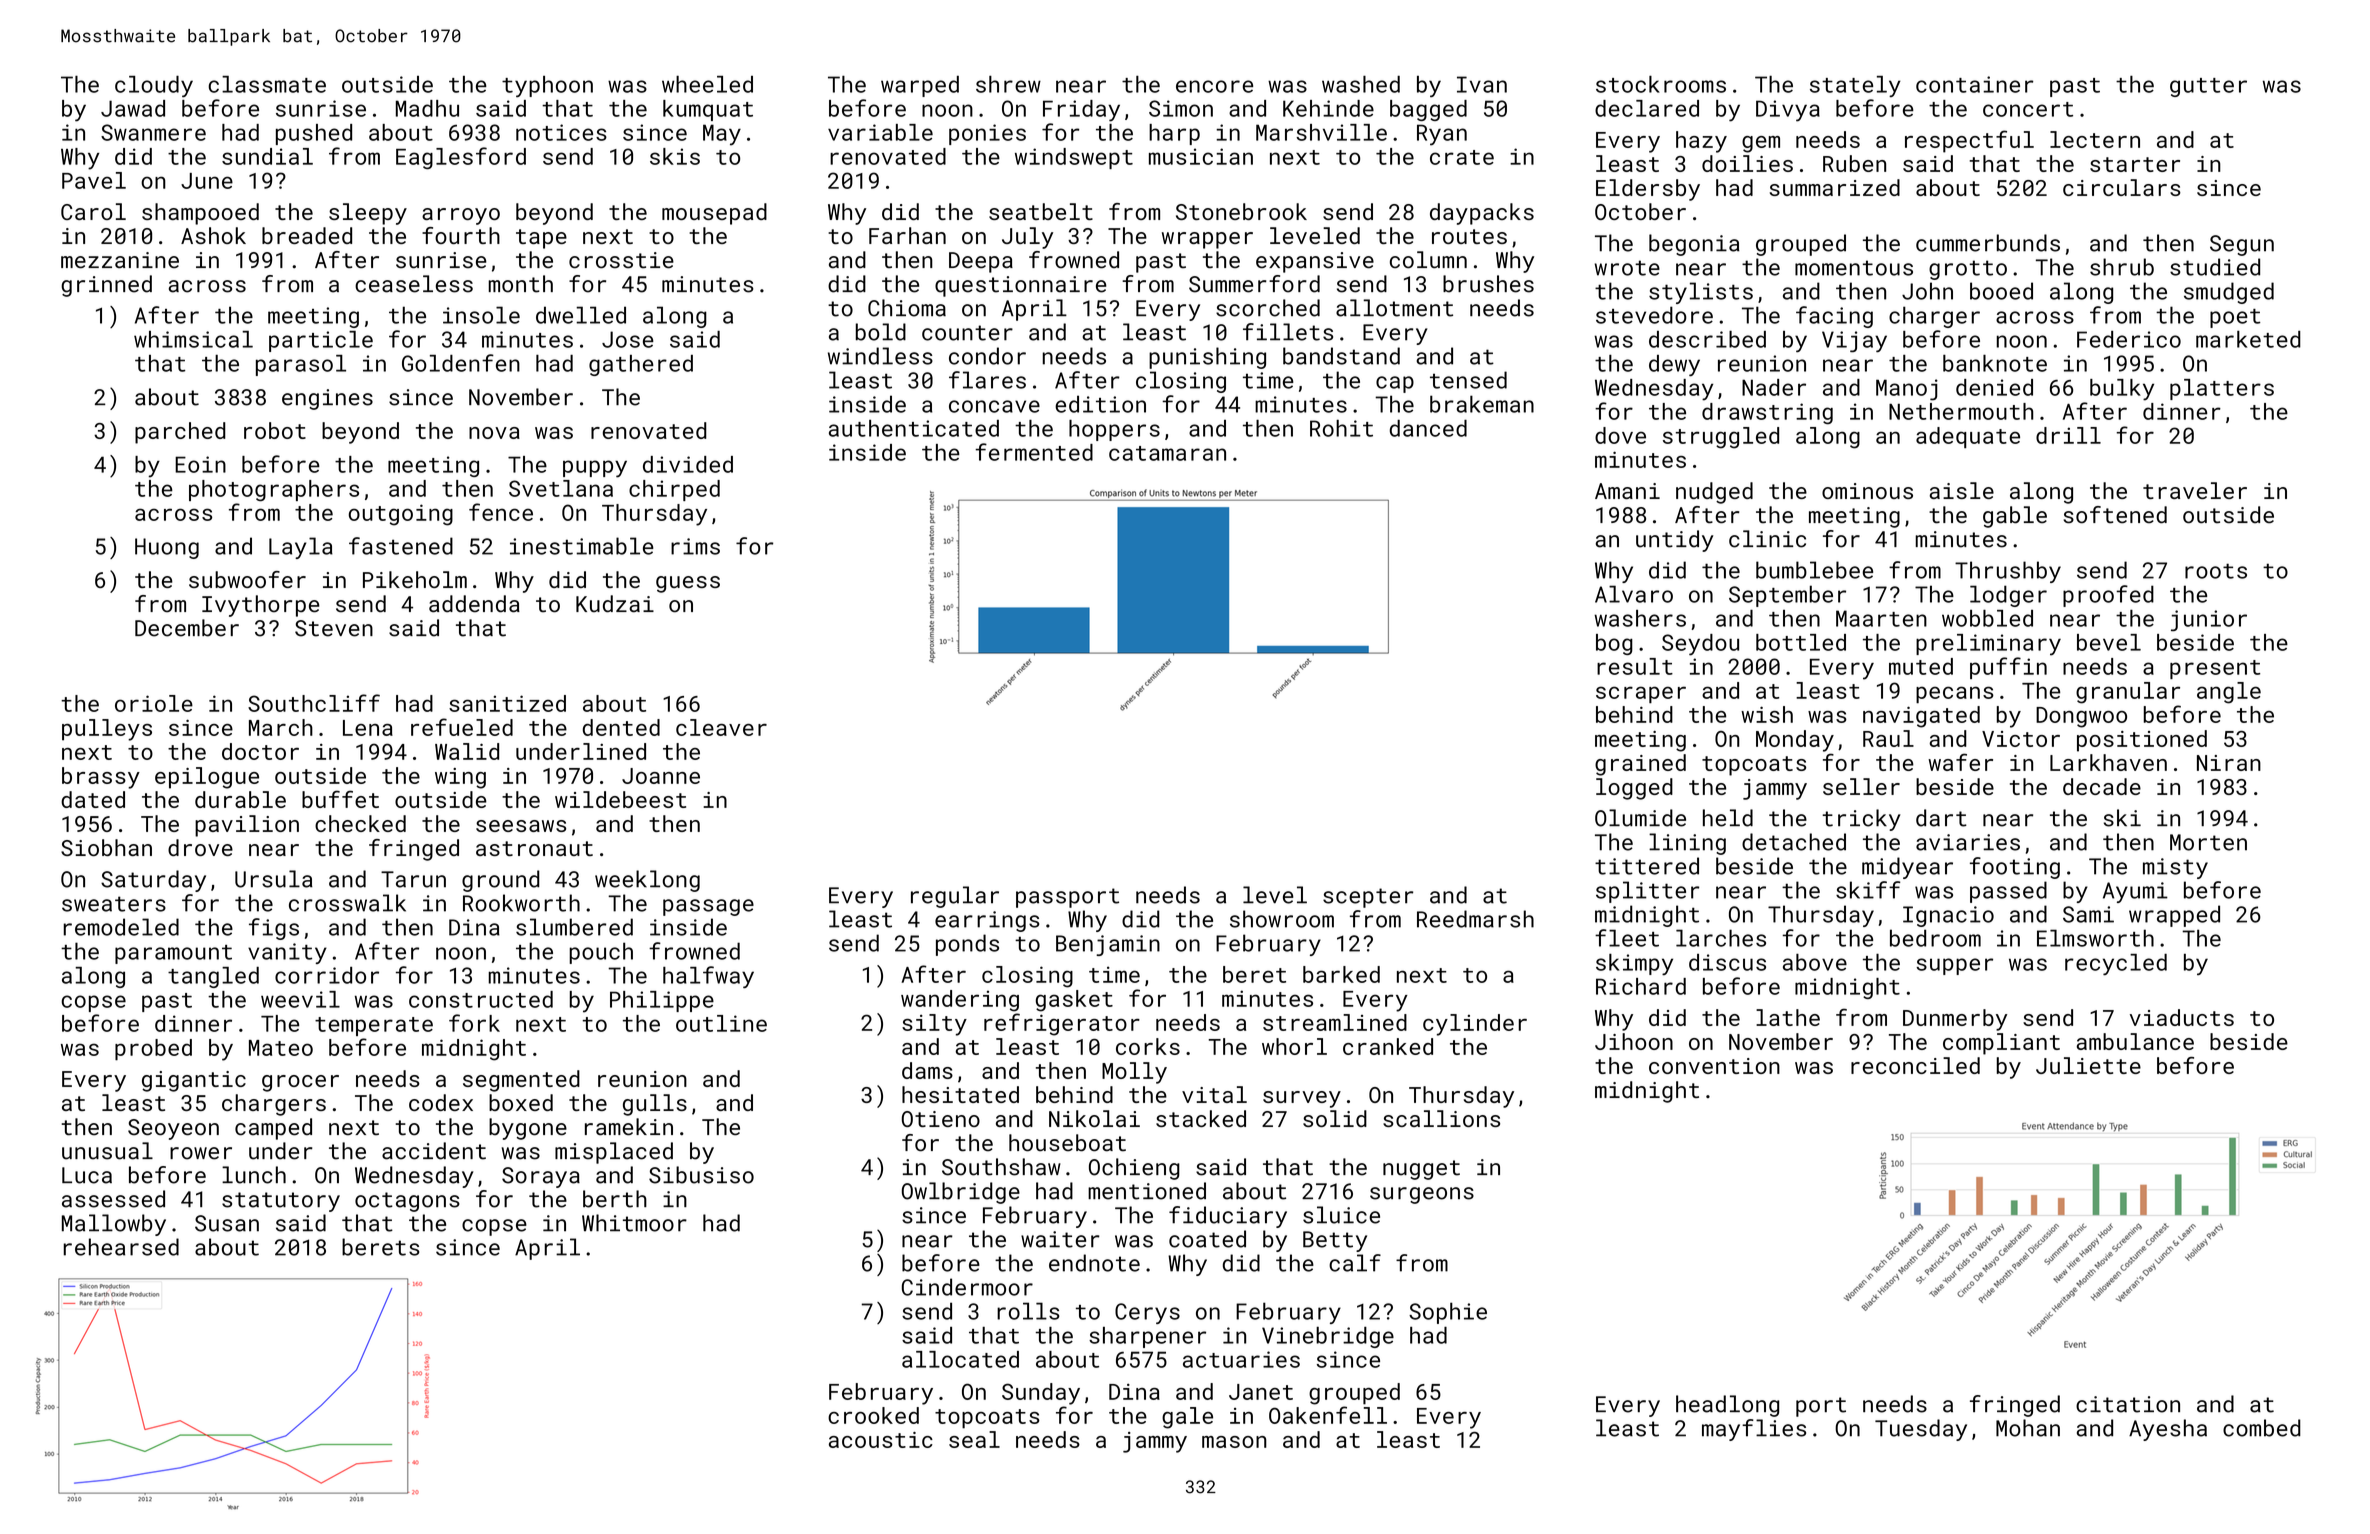 Image resolution: width=2370 pixels, height=1534 pixels. Describe the element at coordinates (1074, 158) in the page. I see `windswept` at that location.
